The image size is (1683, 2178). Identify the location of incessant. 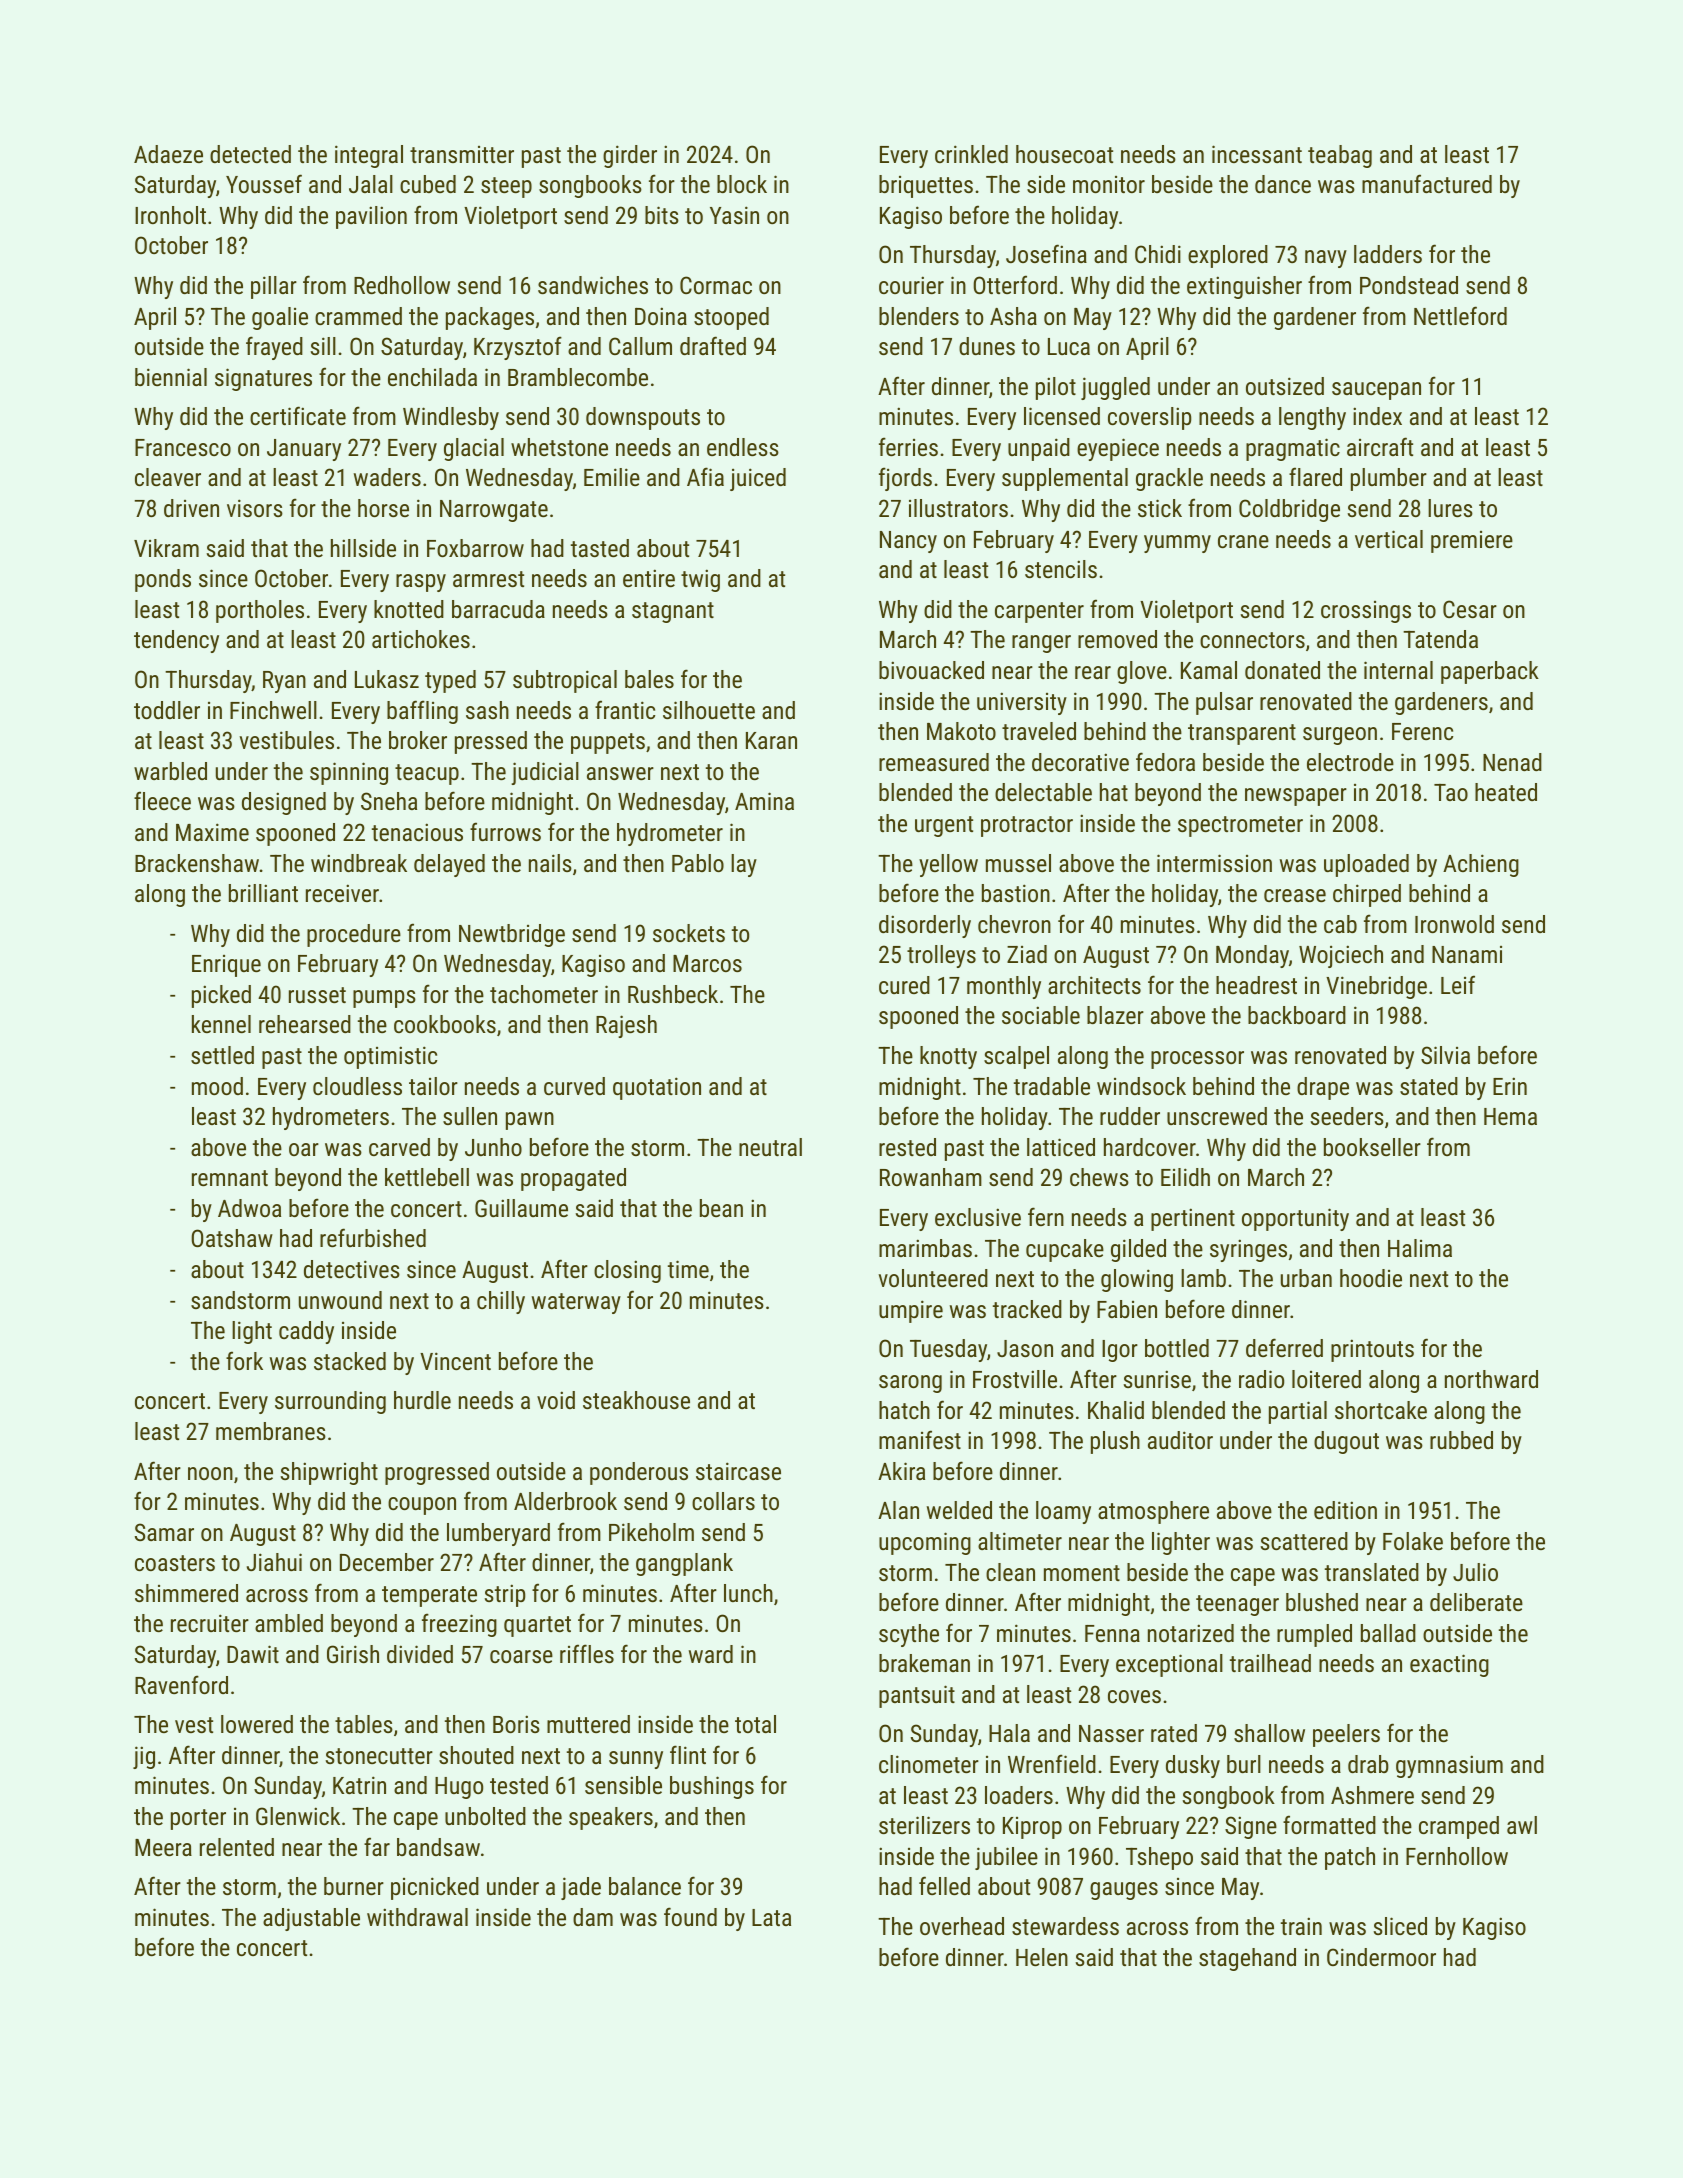
(1257, 154).
